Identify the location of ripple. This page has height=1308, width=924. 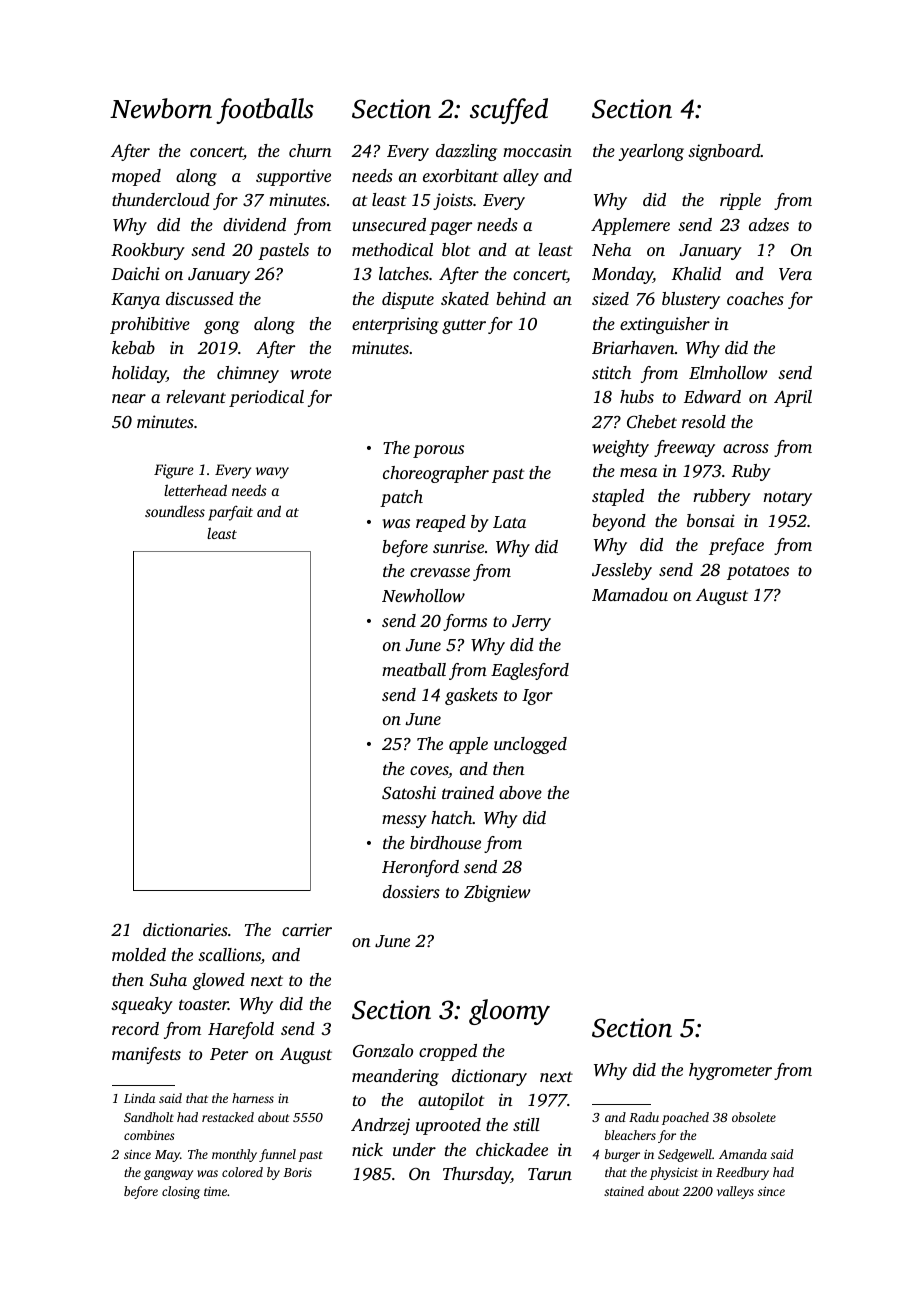
(740, 201).
